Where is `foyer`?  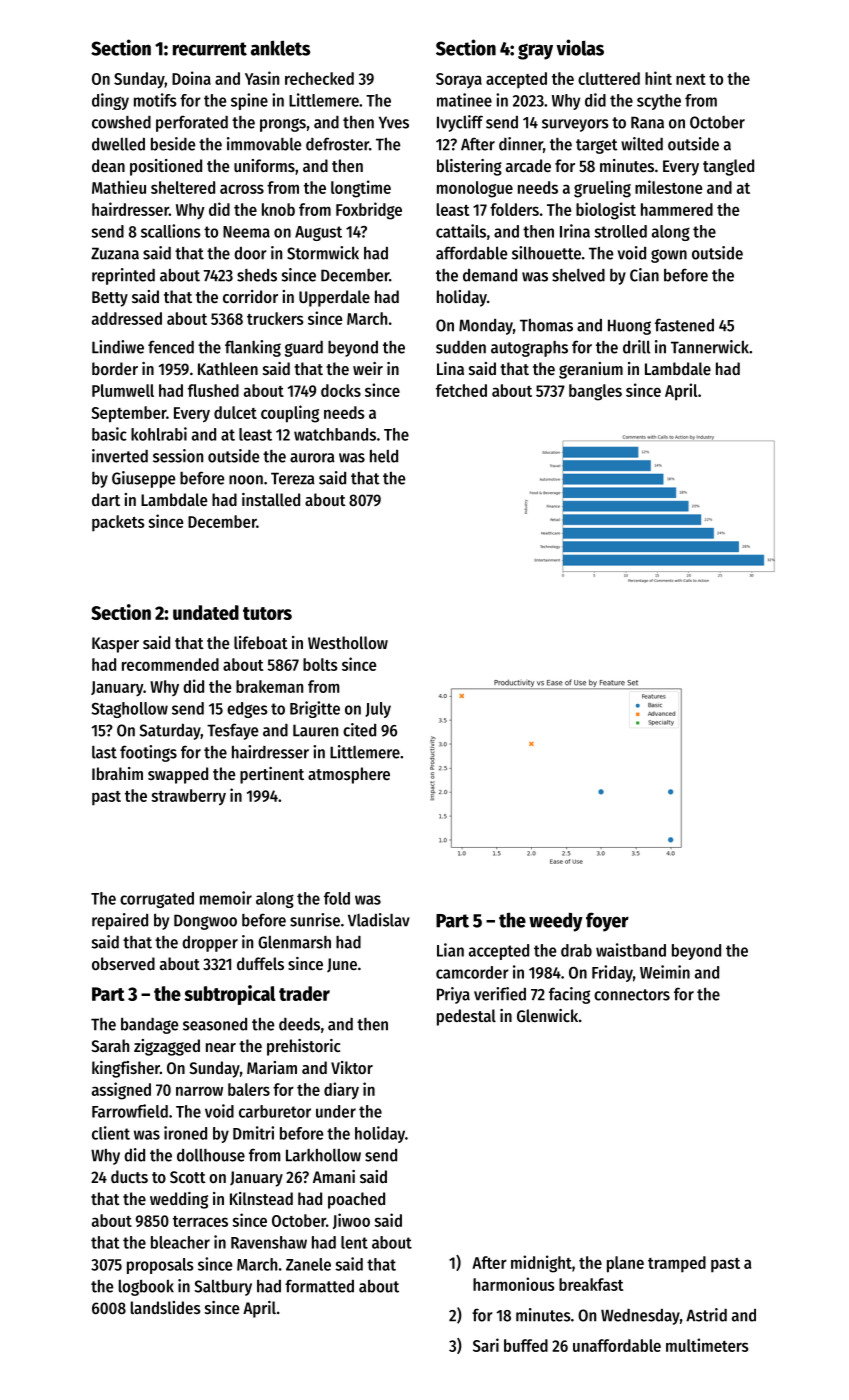
foyer is located at coordinates (607, 922).
